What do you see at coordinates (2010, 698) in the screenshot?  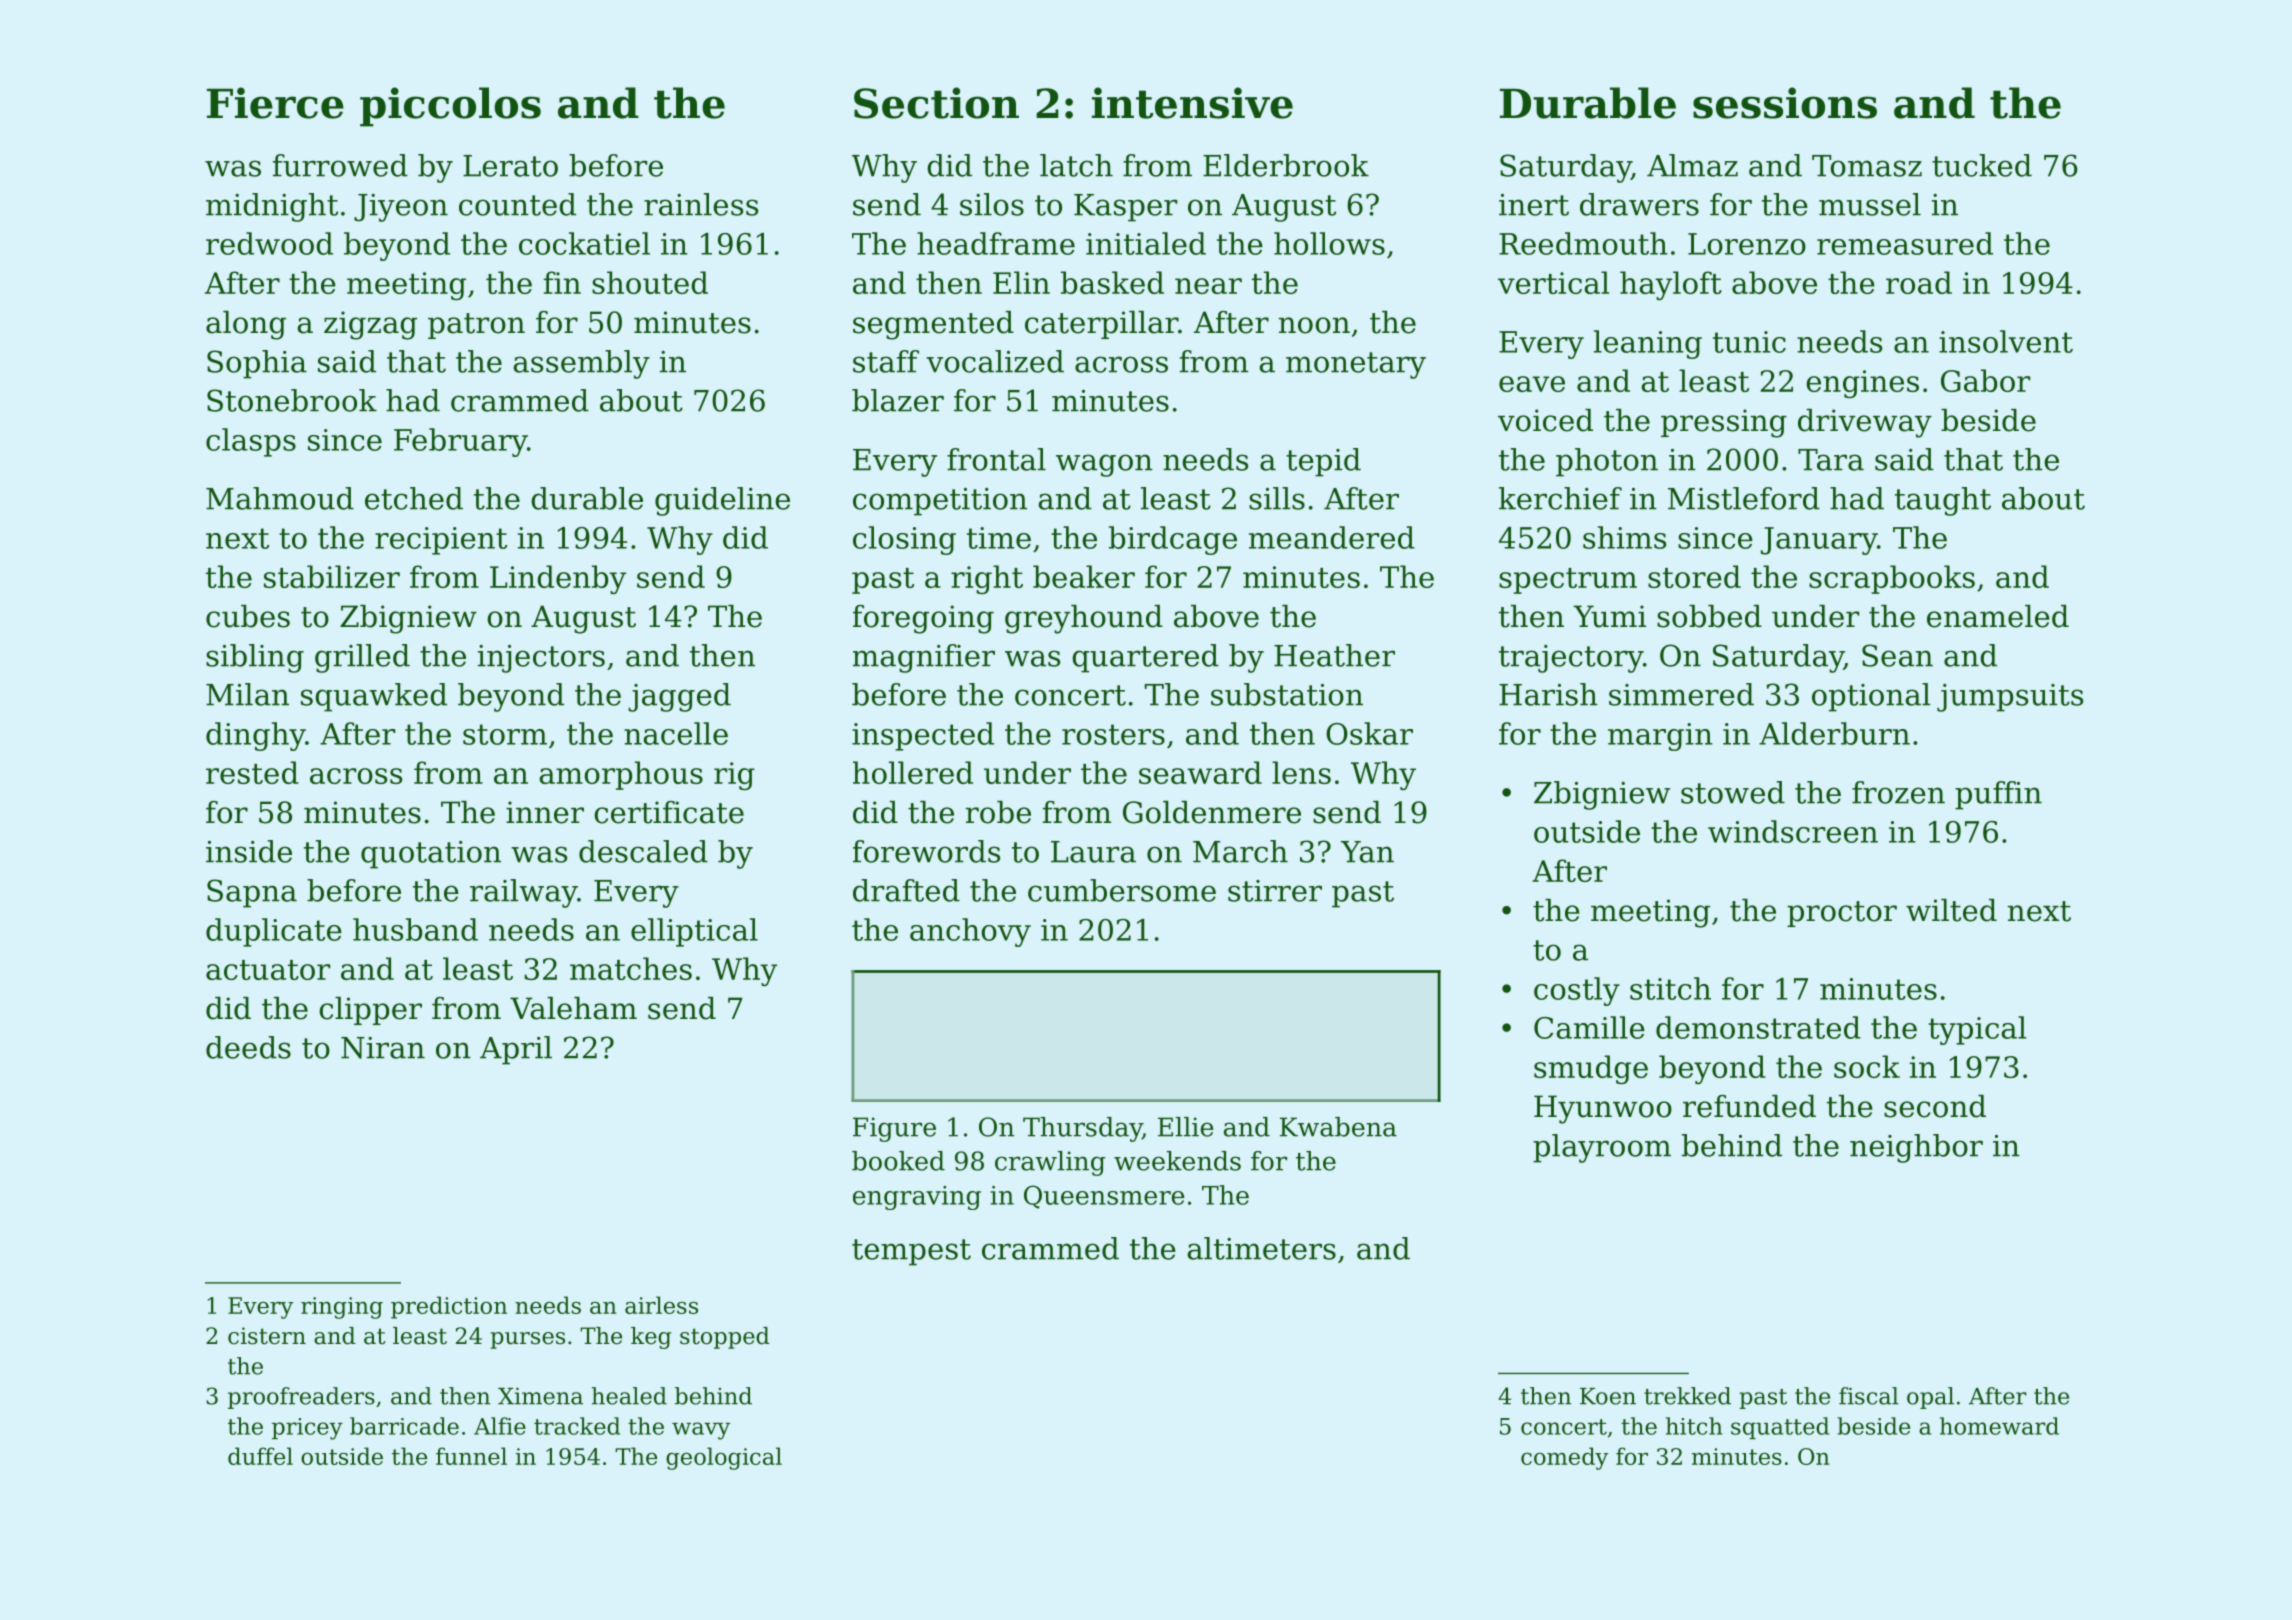 I see `jumpsuits` at bounding box center [2010, 698].
